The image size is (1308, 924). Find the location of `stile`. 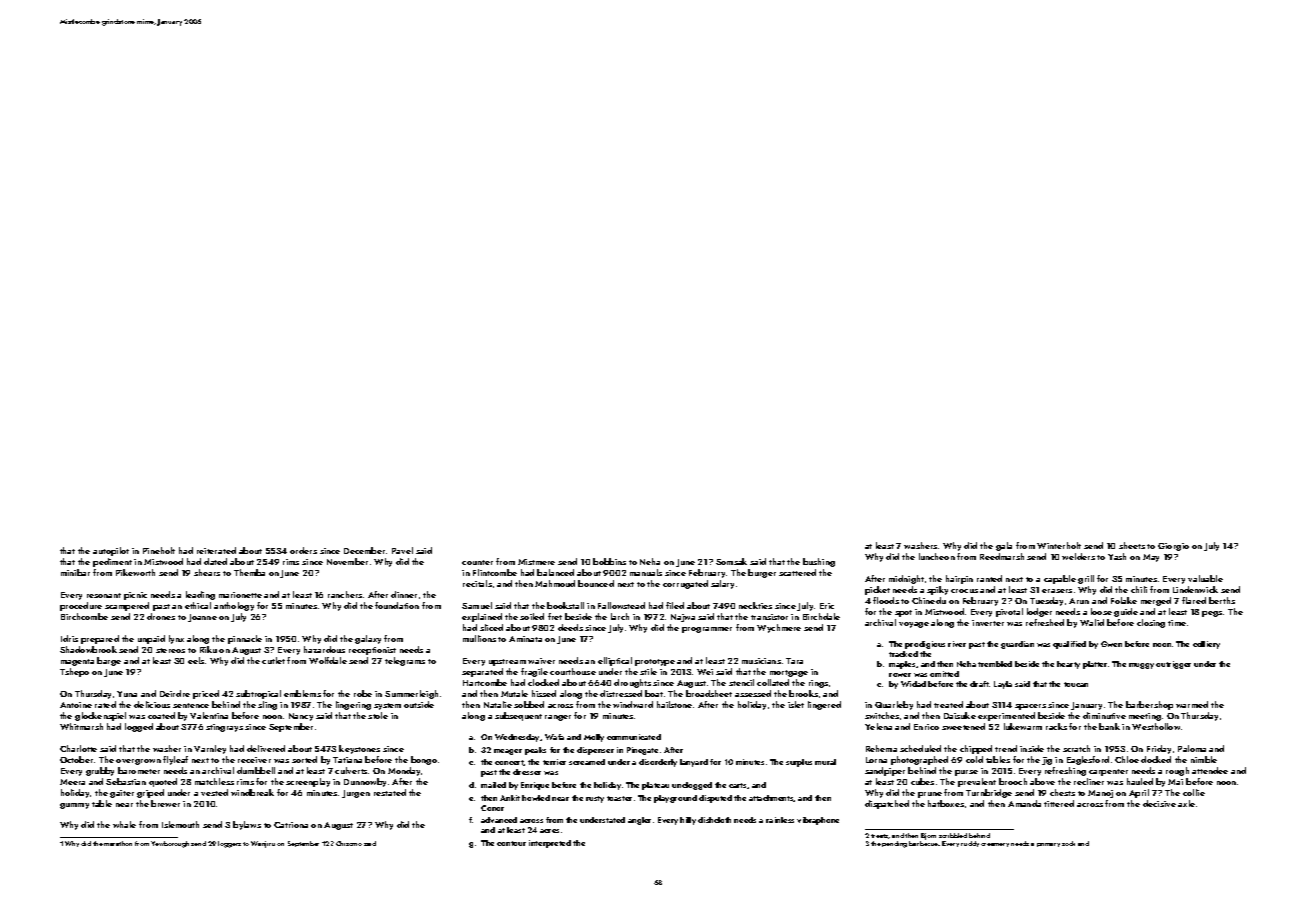

stile is located at coordinates (648, 671).
